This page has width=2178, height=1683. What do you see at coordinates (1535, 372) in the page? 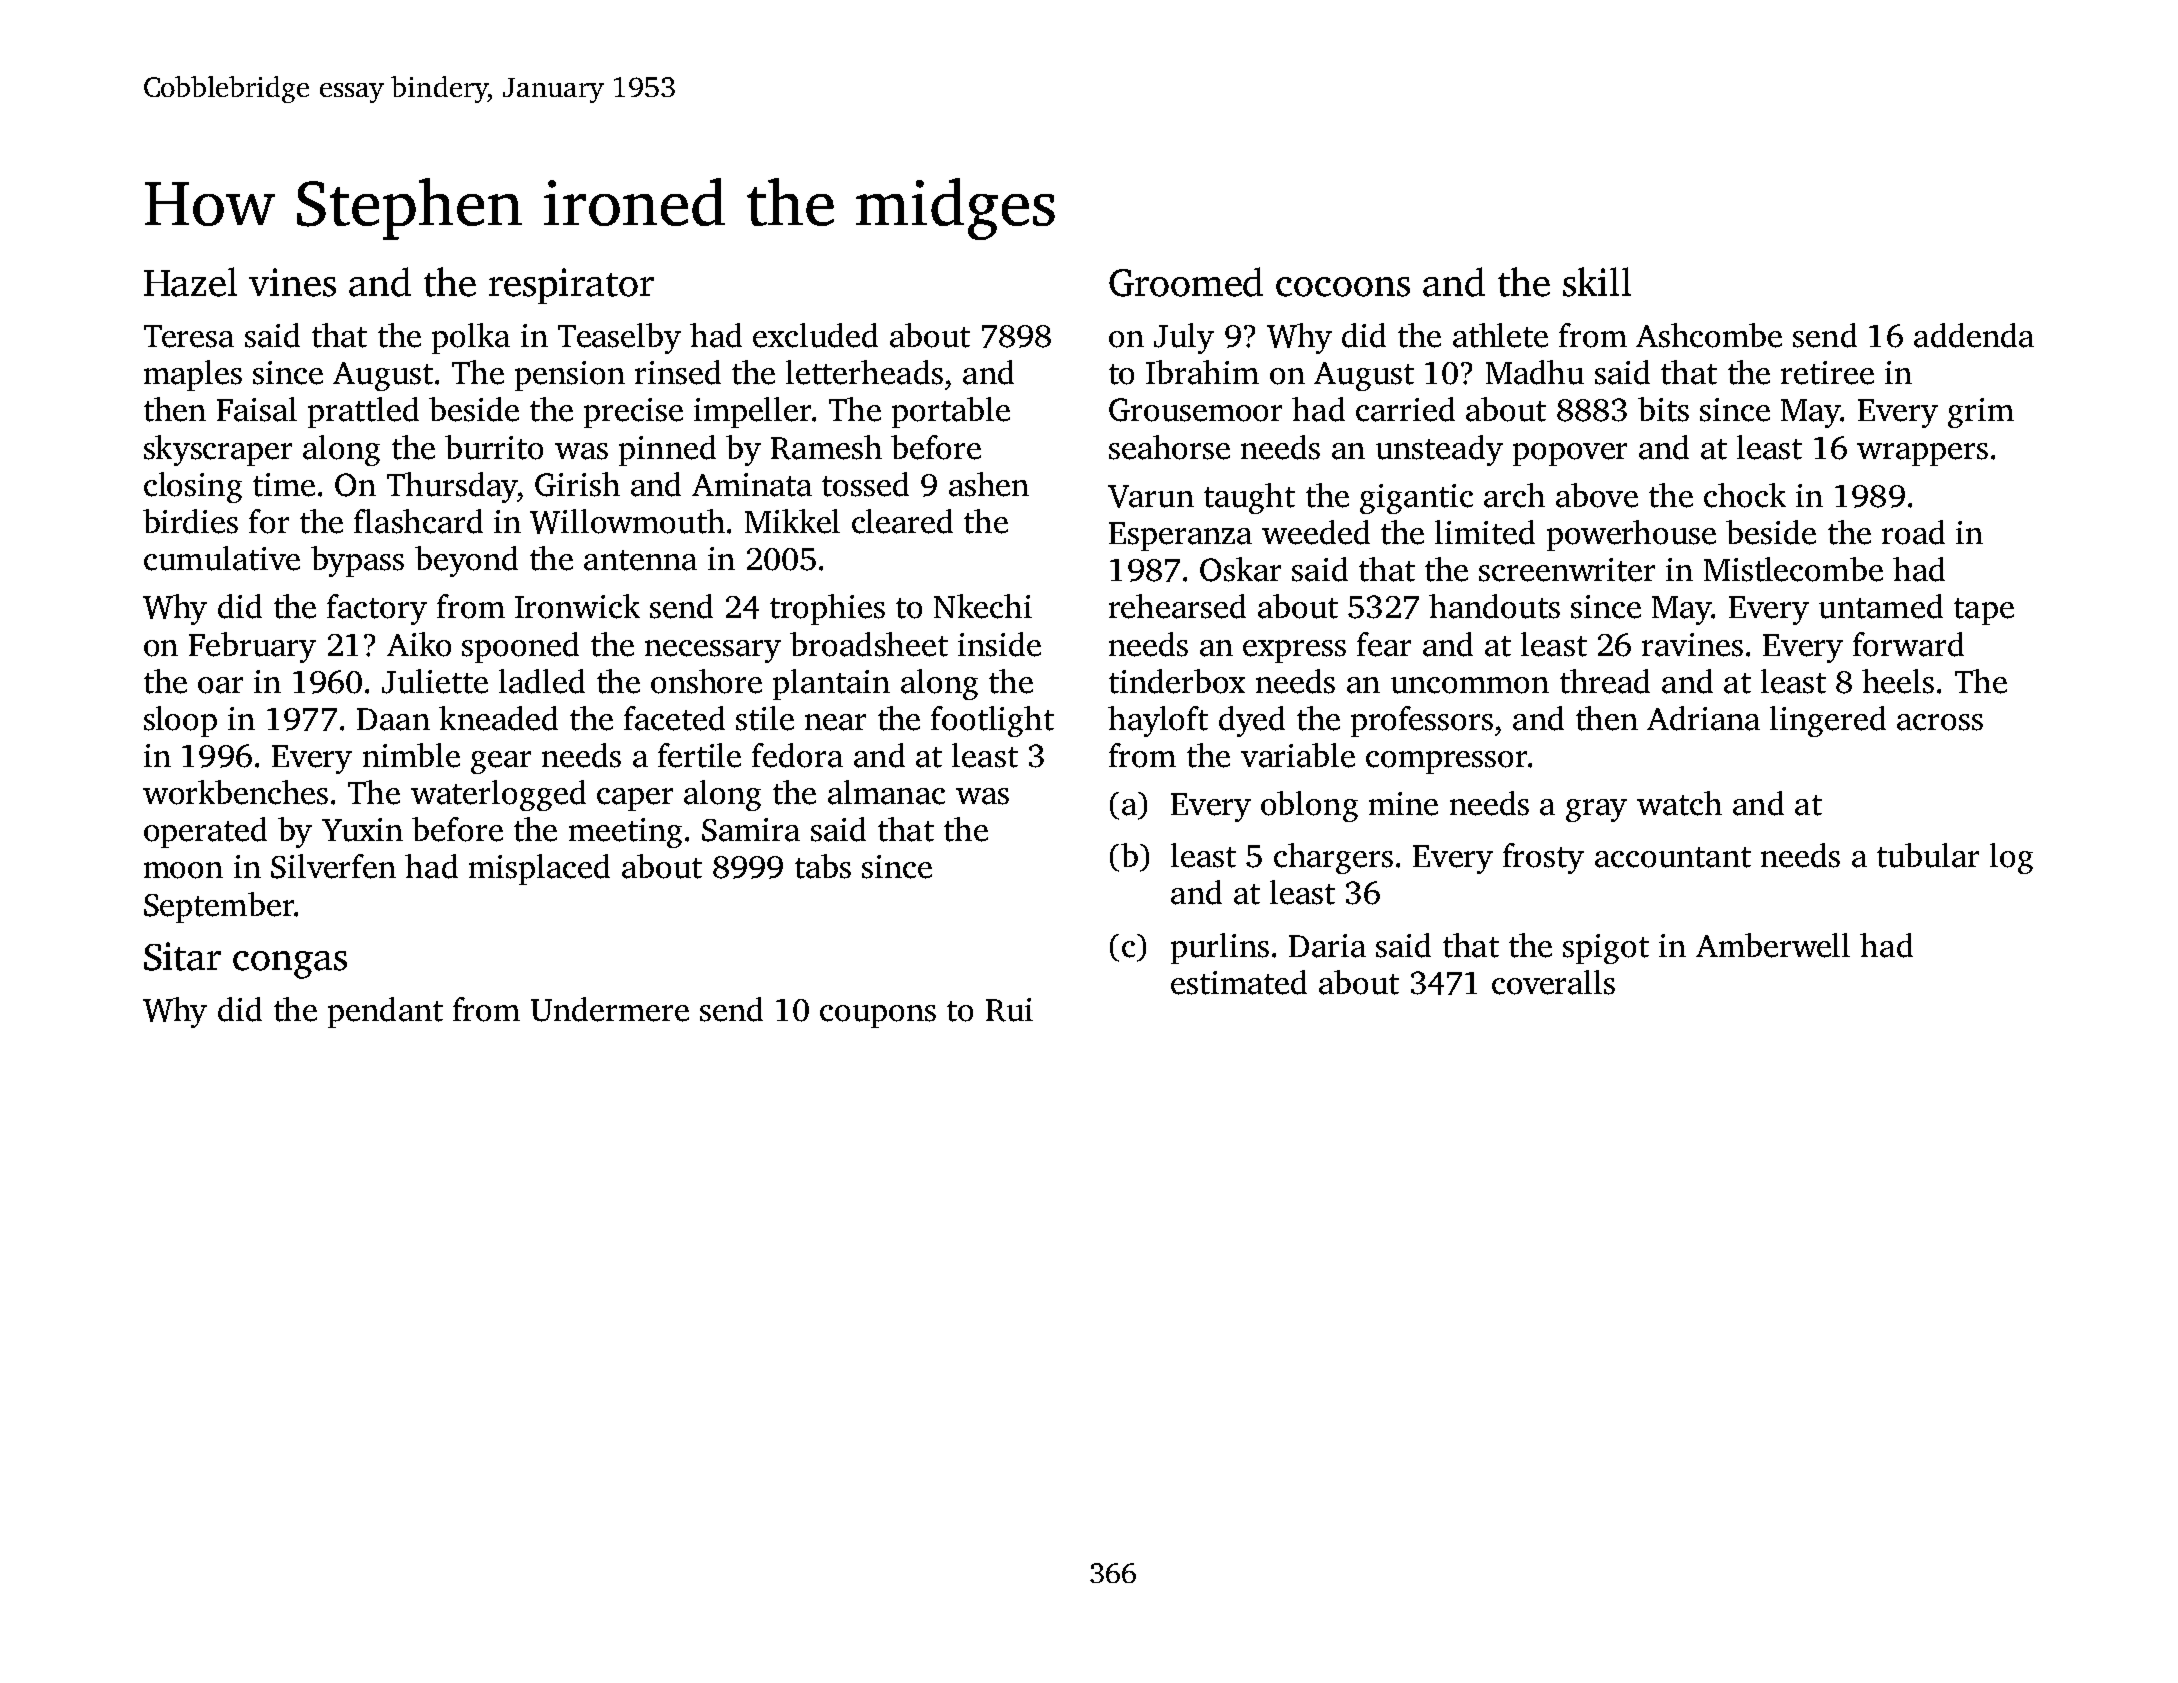
I see `Madhu` at bounding box center [1535, 372].
